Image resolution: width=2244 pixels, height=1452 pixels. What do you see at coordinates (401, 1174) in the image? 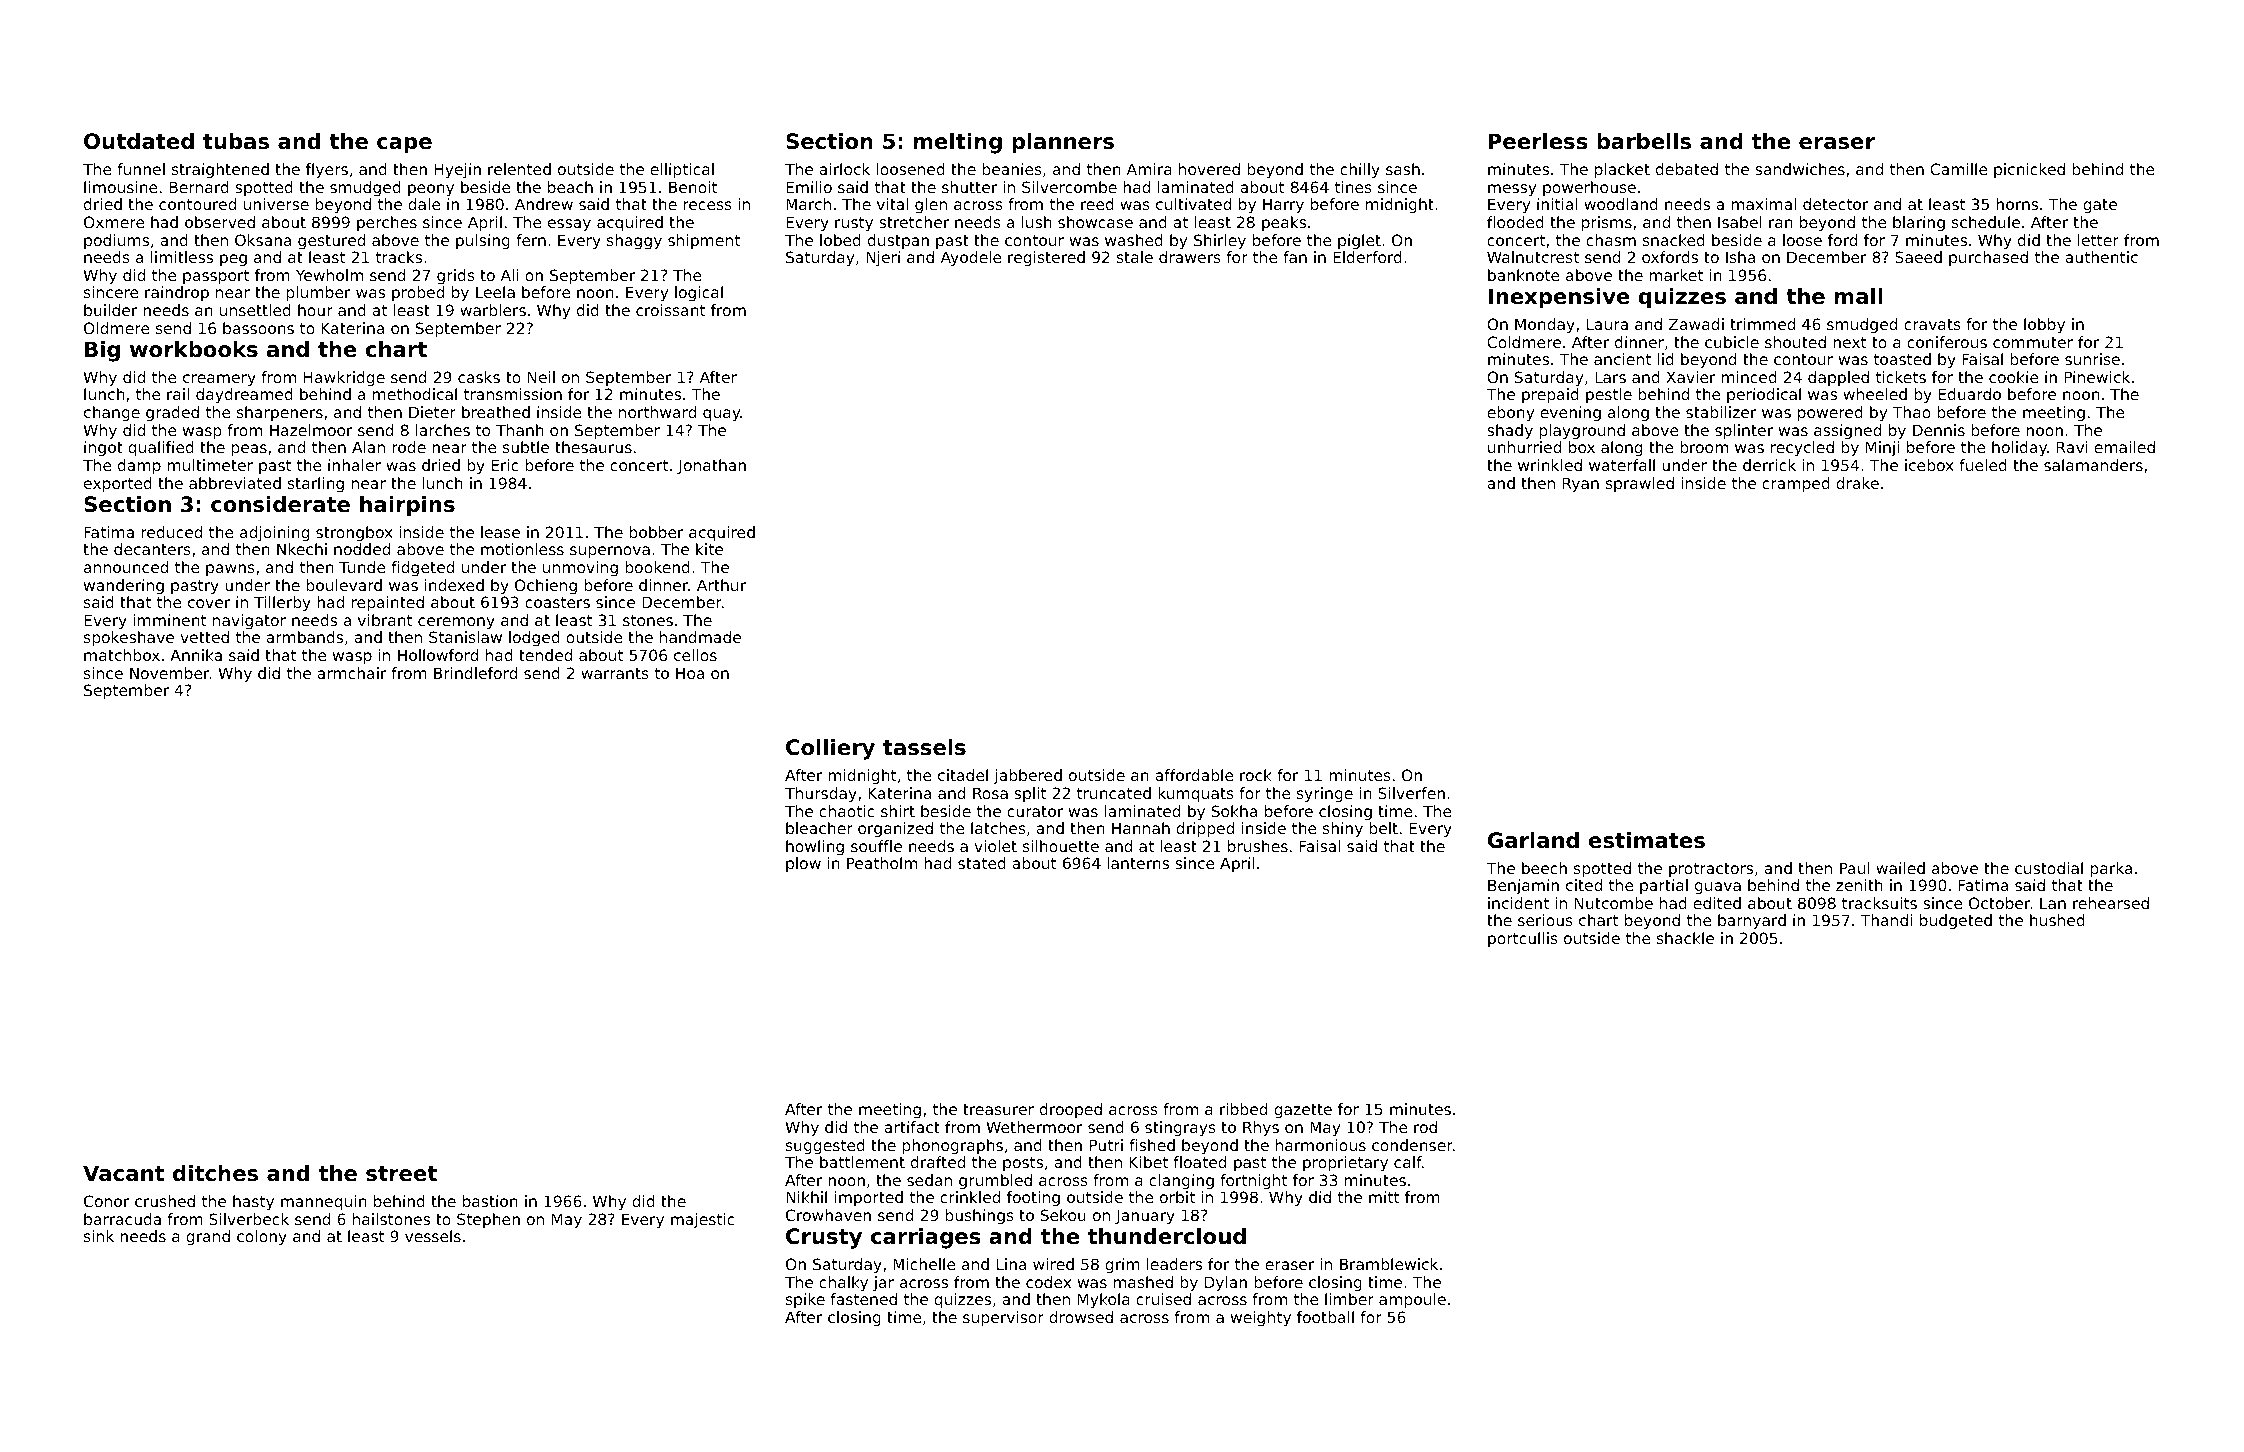
I see `street` at bounding box center [401, 1174].
